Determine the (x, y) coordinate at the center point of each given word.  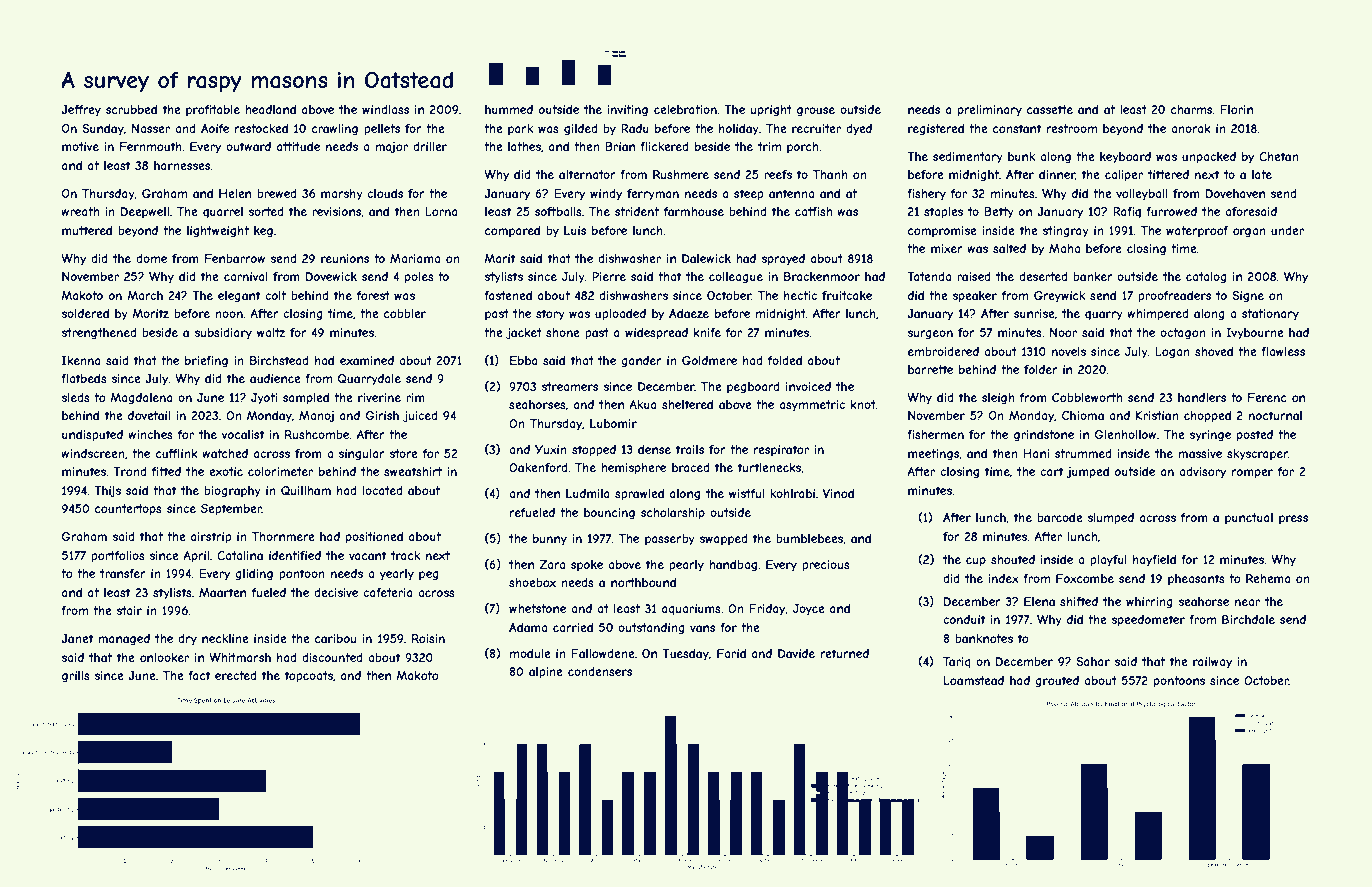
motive (80, 146)
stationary (1270, 315)
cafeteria (388, 592)
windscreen (93, 453)
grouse (816, 112)
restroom (1072, 128)
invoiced (808, 386)
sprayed (783, 260)
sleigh (998, 399)
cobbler (405, 313)
